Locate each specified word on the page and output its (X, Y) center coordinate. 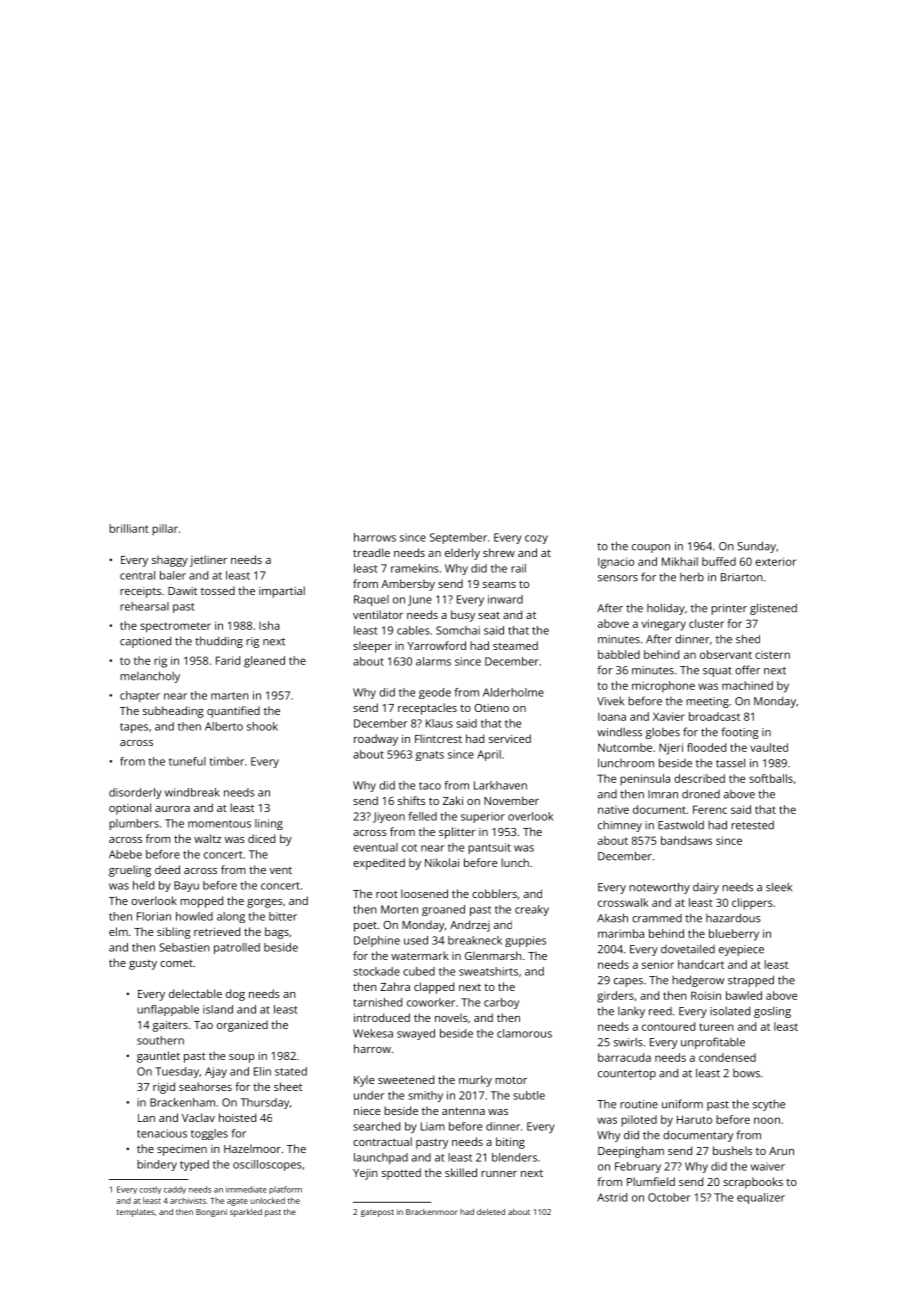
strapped (751, 981)
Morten (399, 909)
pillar (165, 530)
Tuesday (177, 1072)
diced (261, 838)
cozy (536, 539)
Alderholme (513, 692)
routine (639, 1104)
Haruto (694, 1119)
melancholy (150, 677)
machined (747, 685)
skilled (461, 1172)
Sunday (756, 547)
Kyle (364, 1081)
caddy (175, 1190)
